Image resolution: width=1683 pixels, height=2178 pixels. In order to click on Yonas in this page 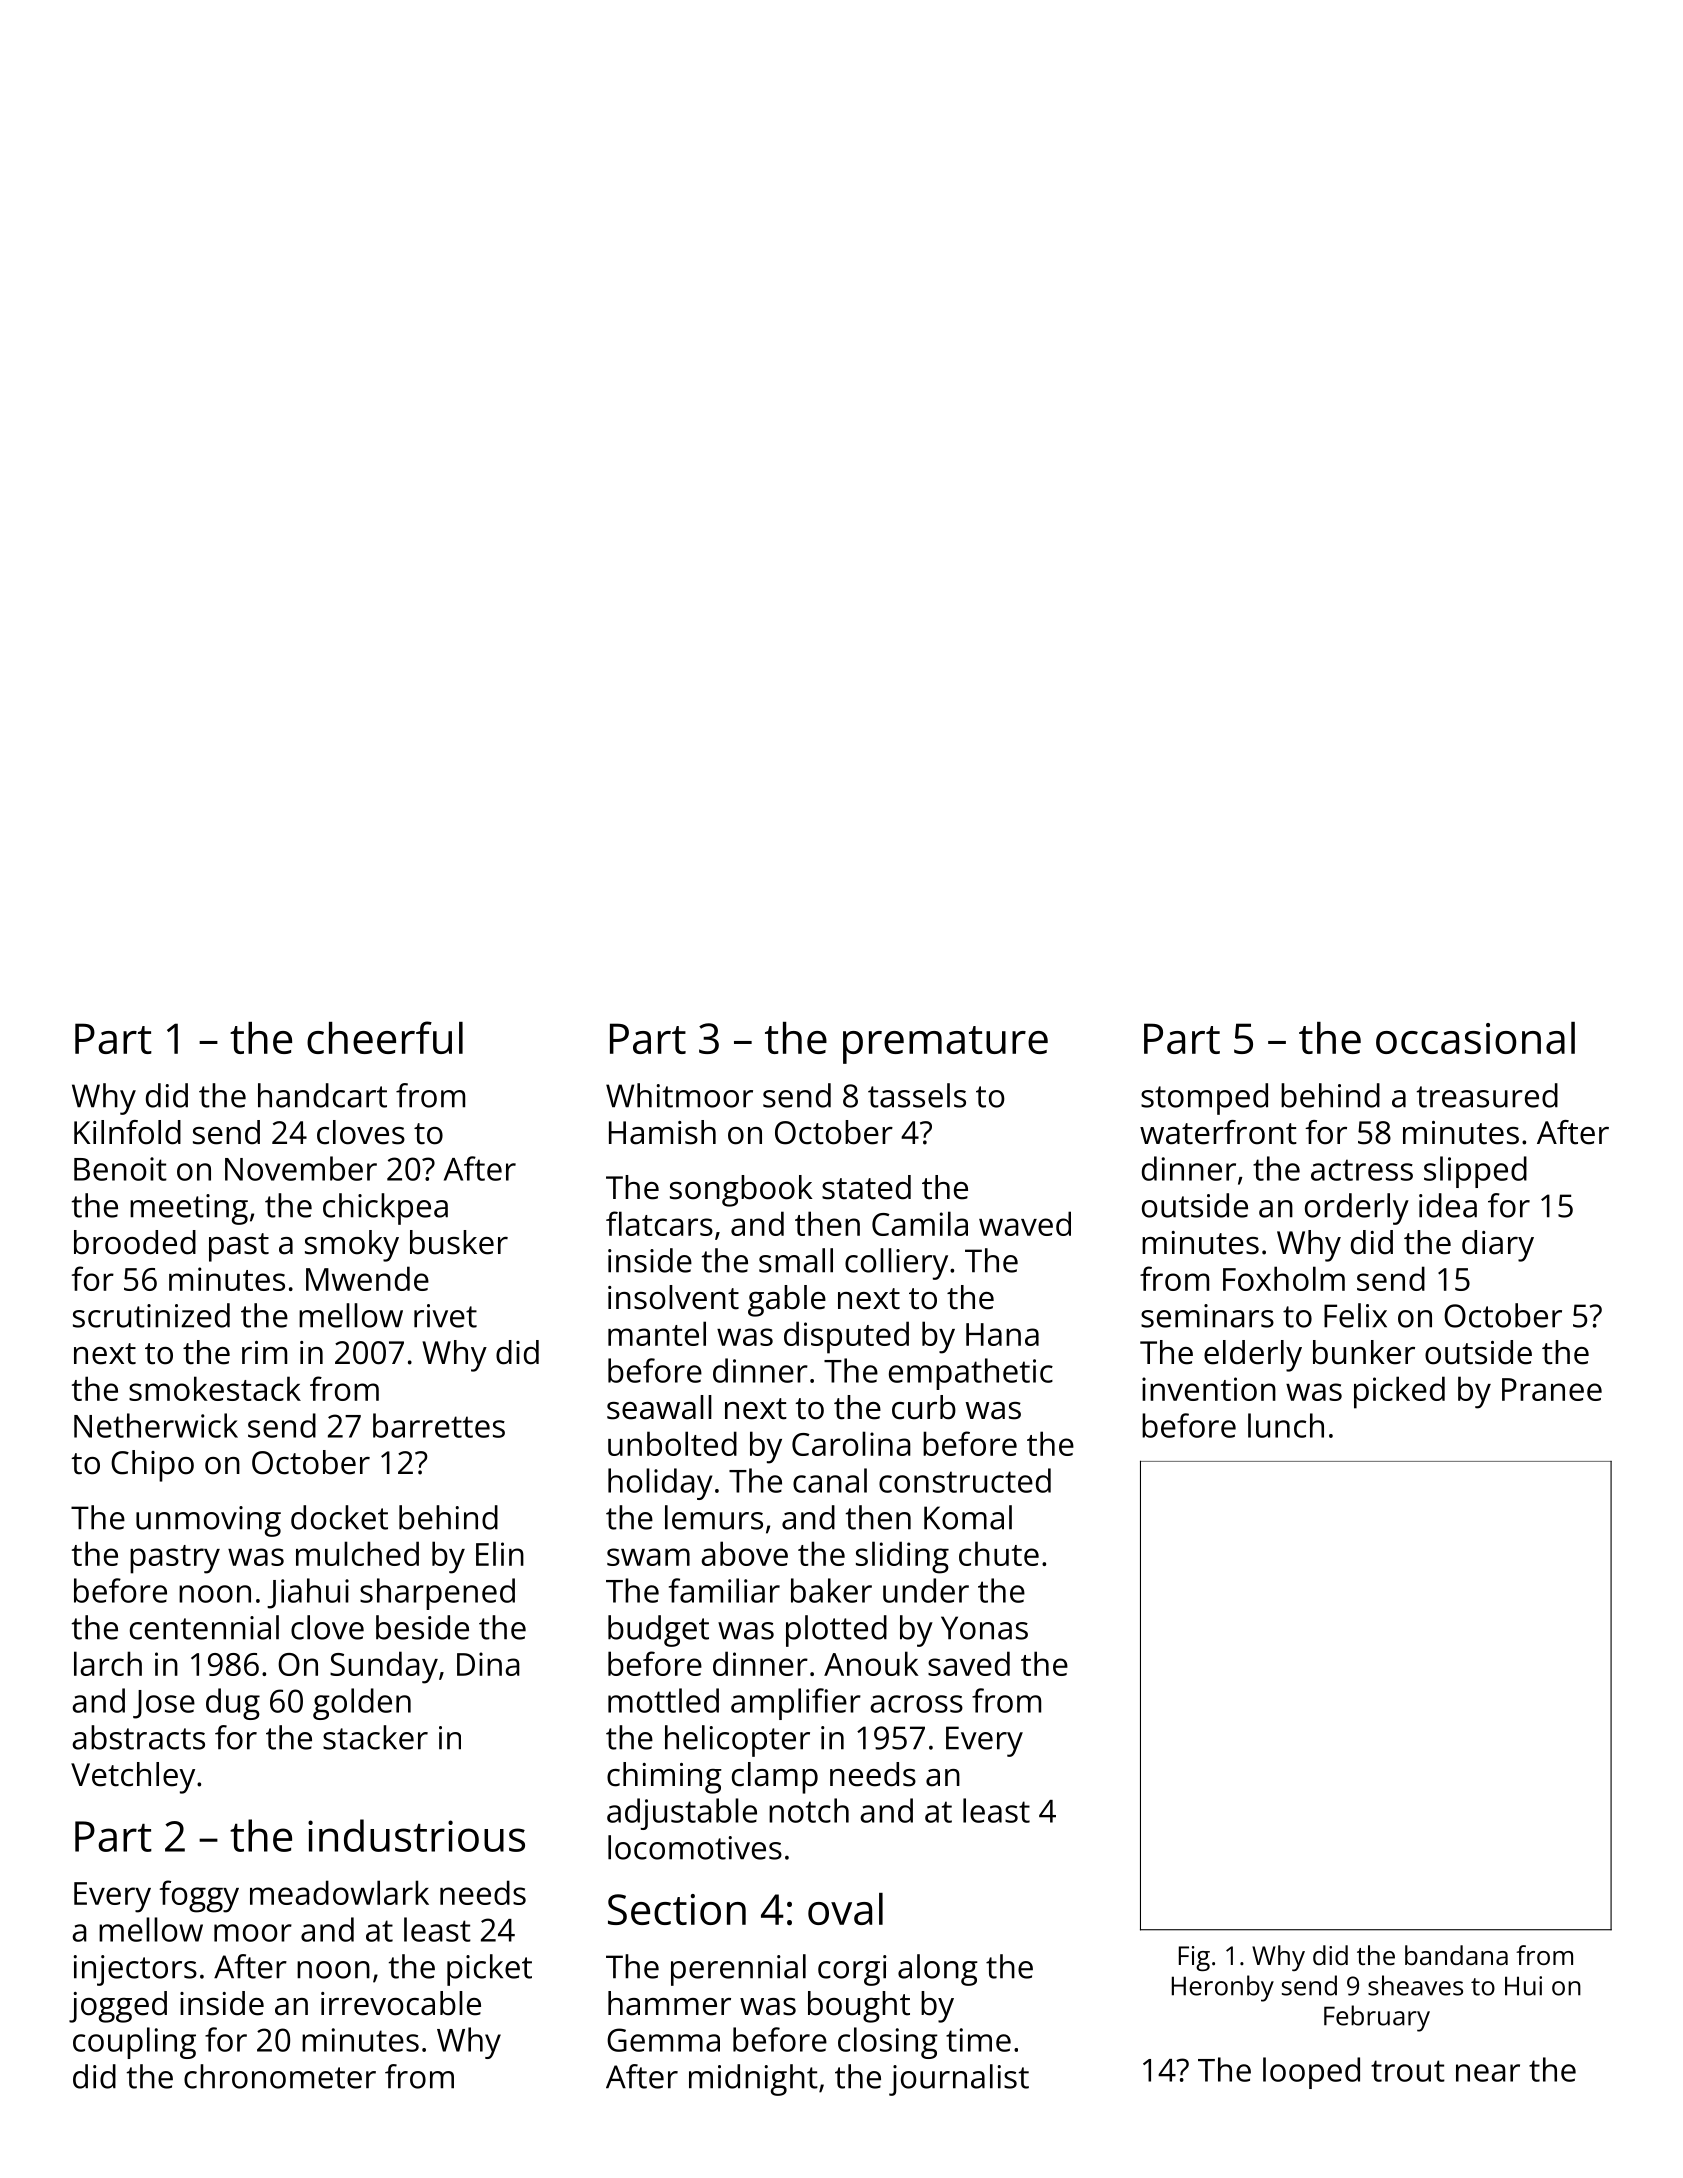, I will do `click(984, 1628)`.
